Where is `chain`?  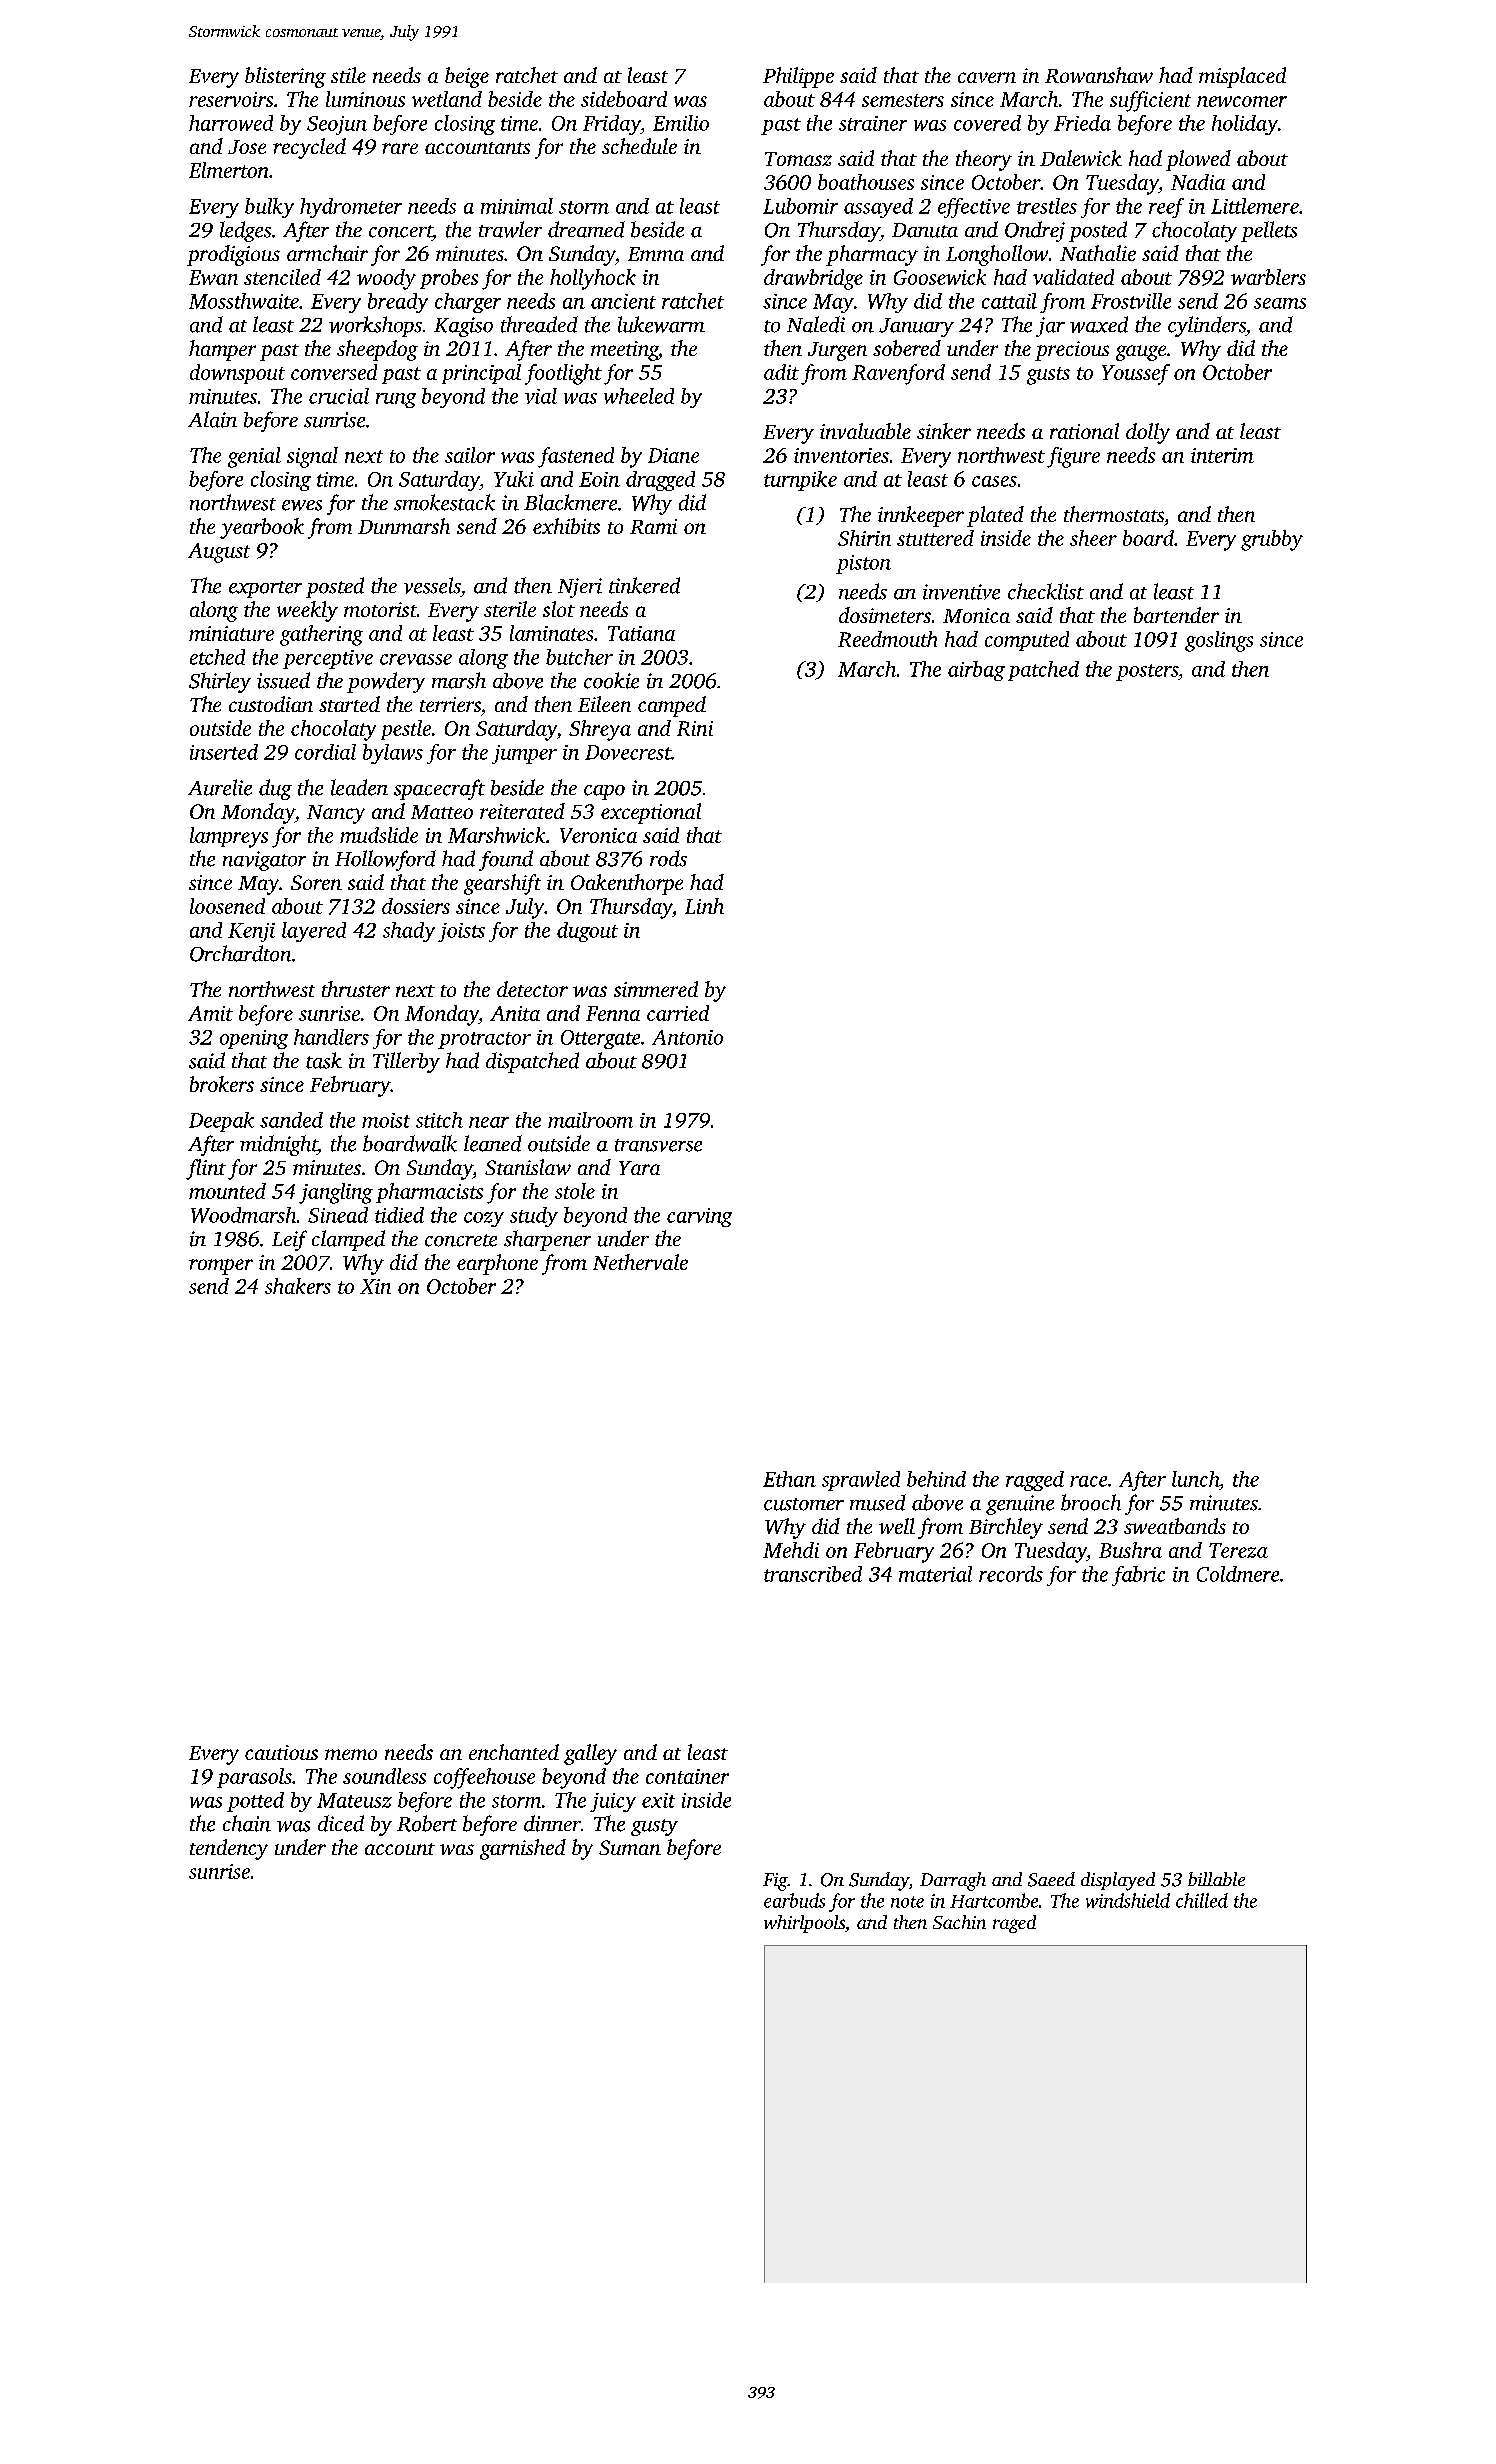 chain is located at coordinates (247, 1823).
